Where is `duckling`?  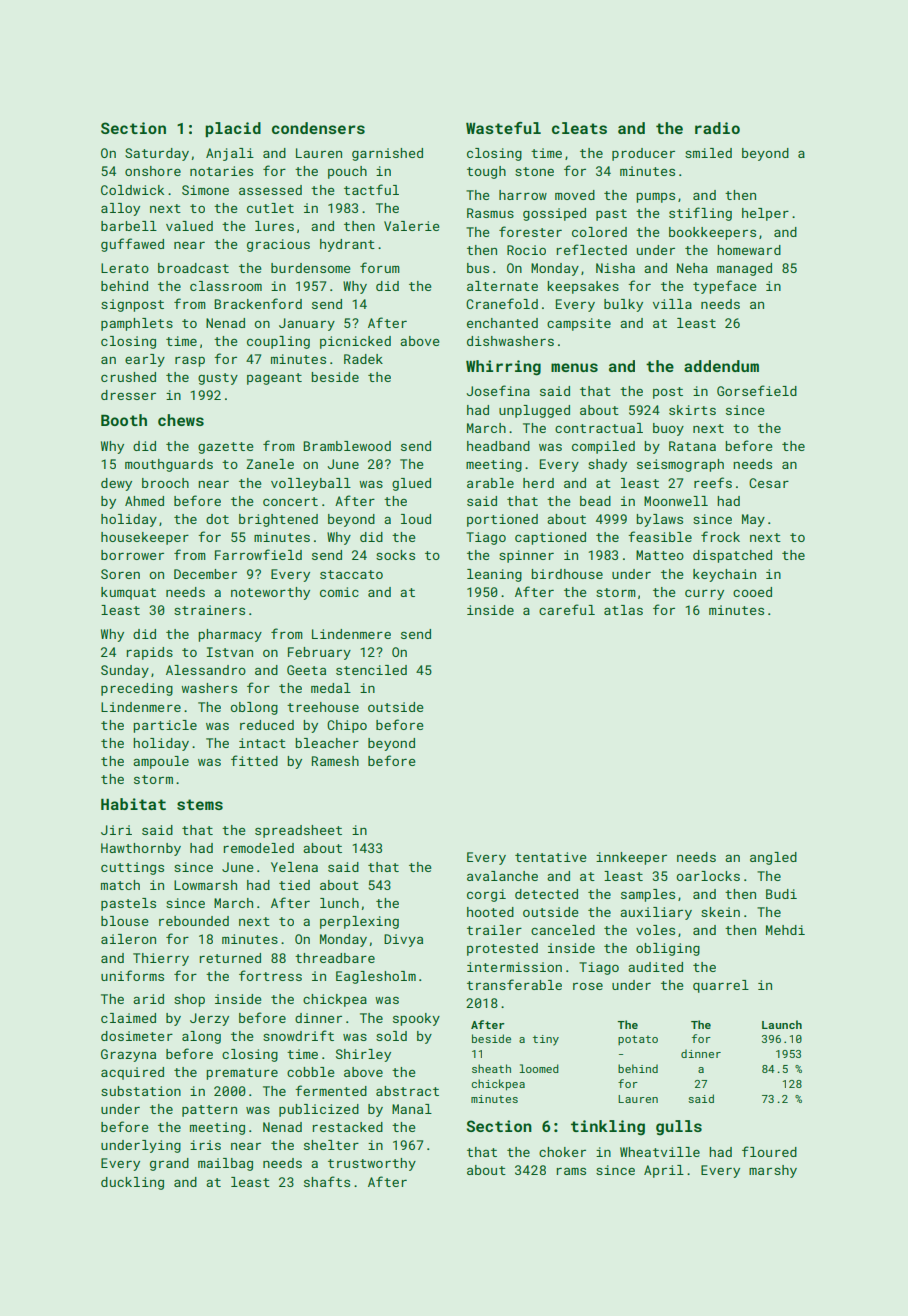
duckling is located at coordinates (132, 1183).
